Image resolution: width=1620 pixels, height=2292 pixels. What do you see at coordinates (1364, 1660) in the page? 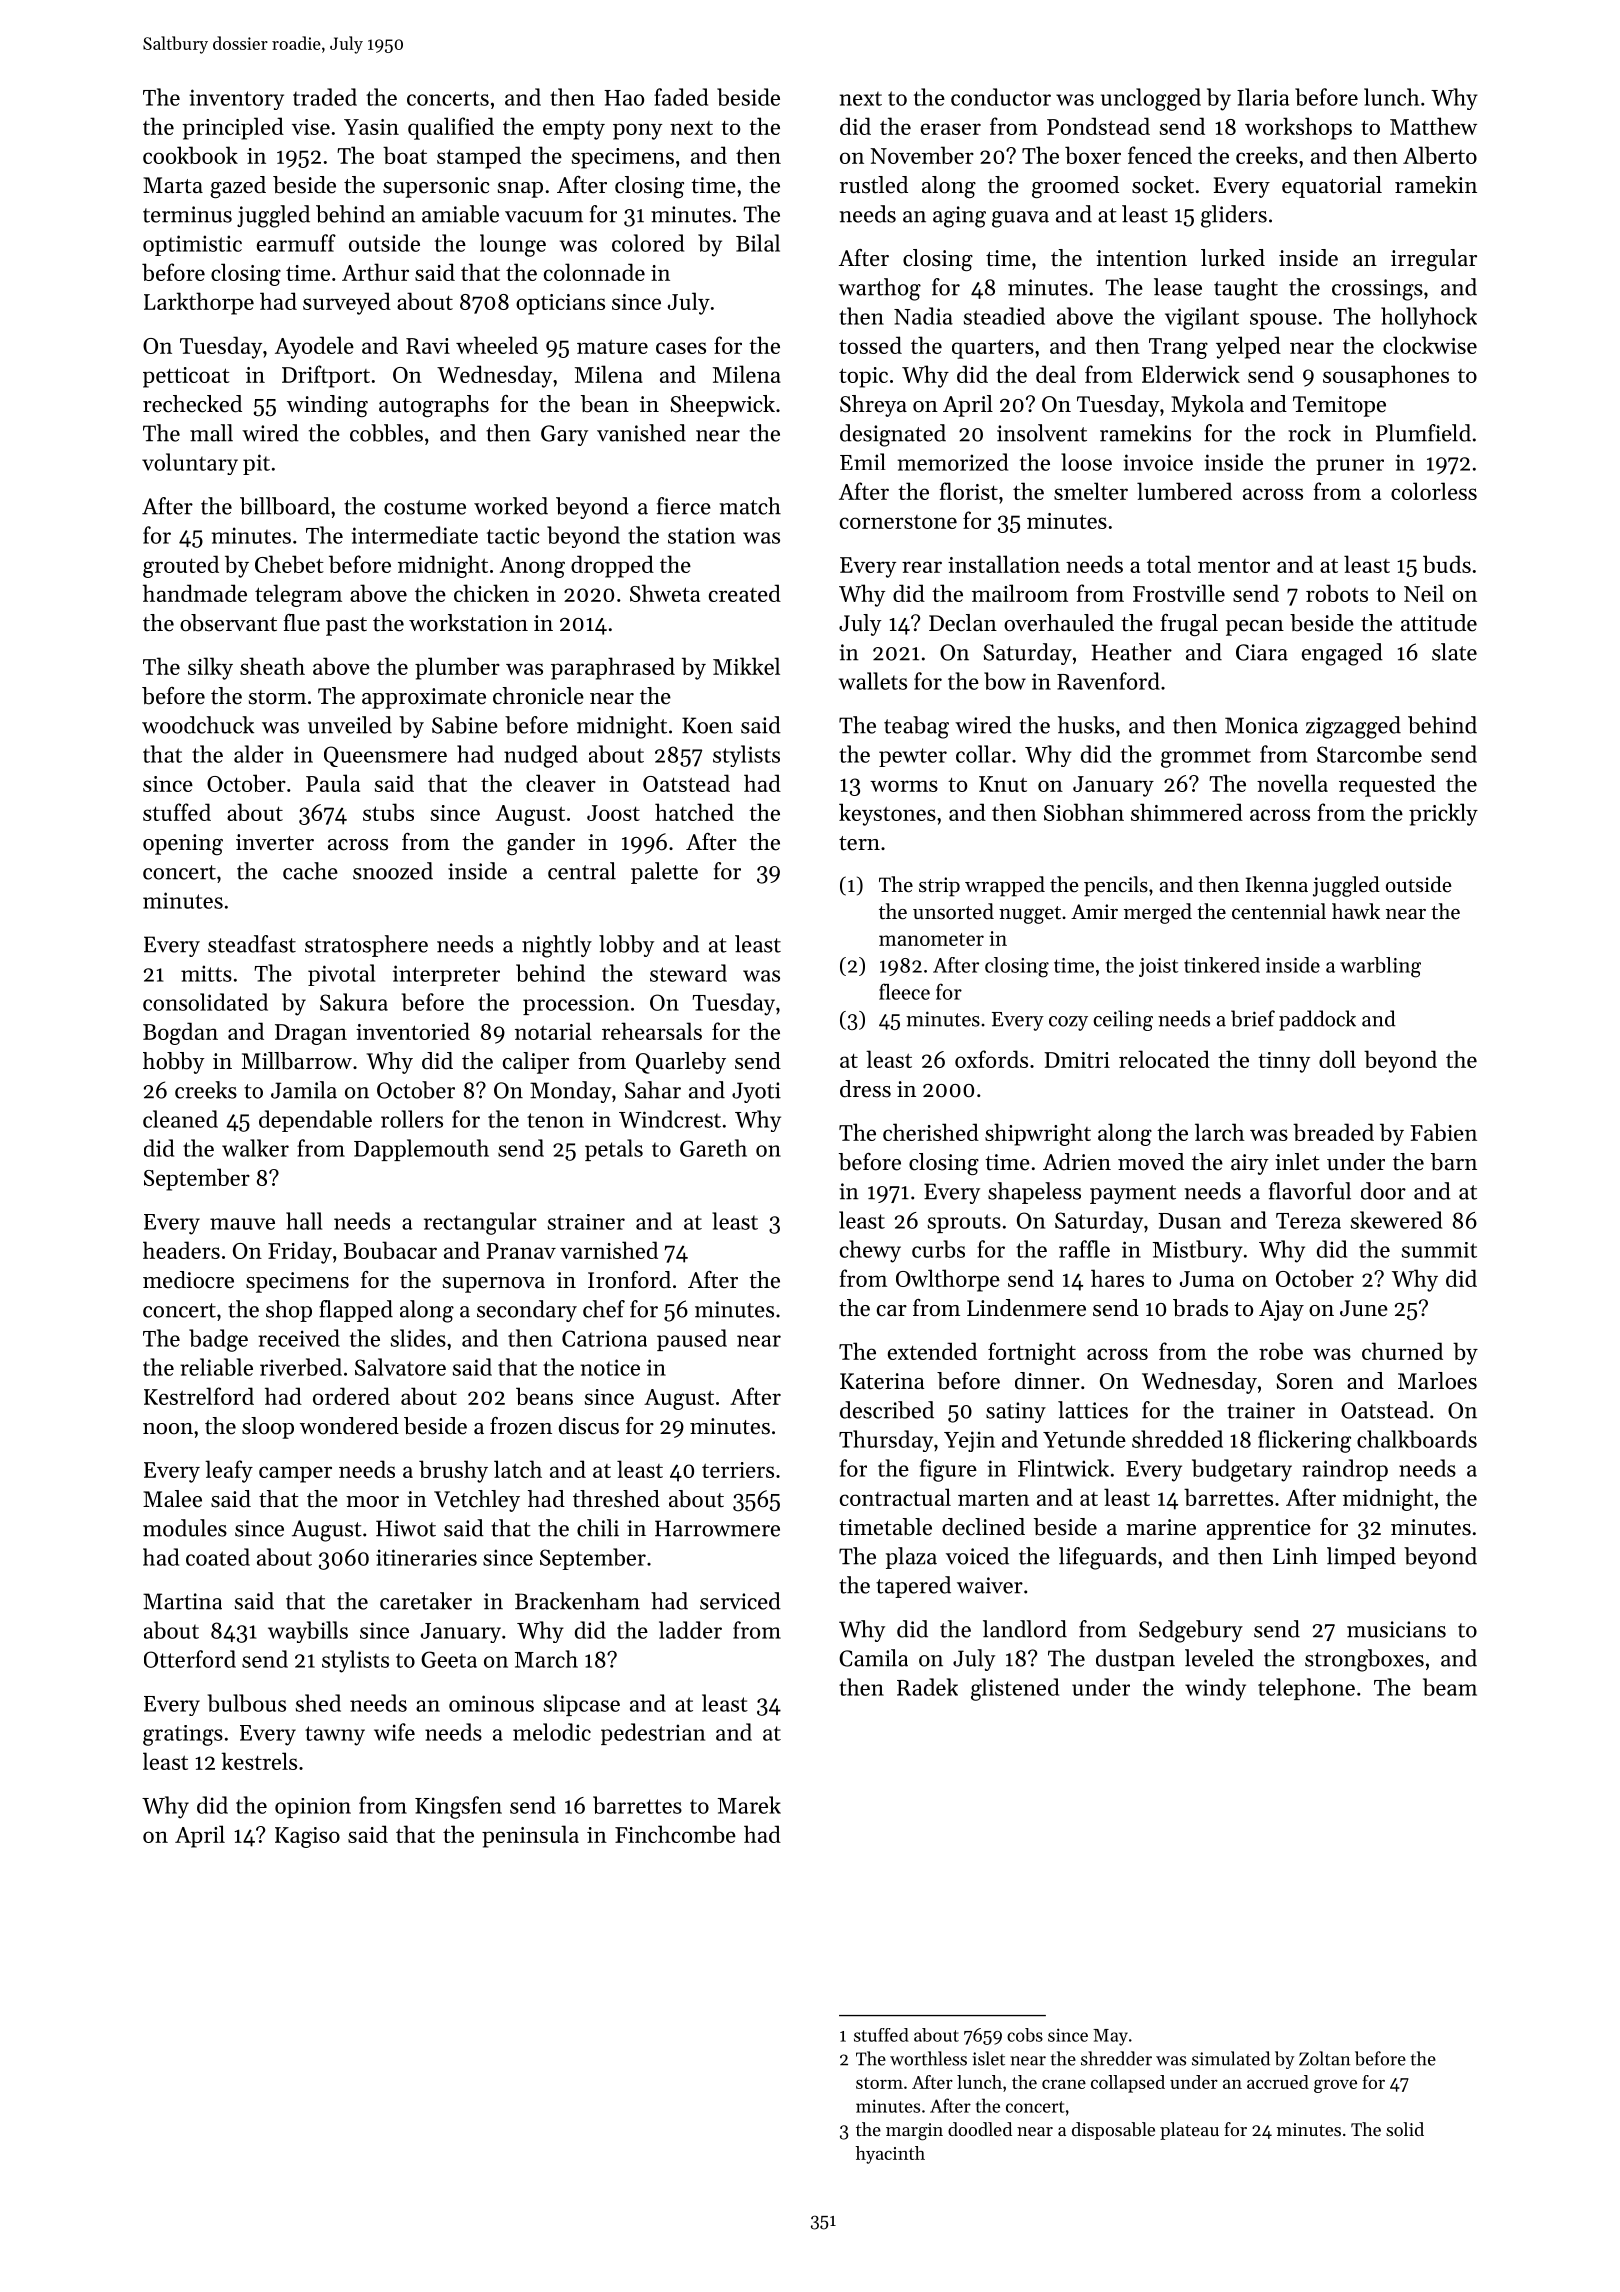
I see `strongboxes` at bounding box center [1364, 1660].
